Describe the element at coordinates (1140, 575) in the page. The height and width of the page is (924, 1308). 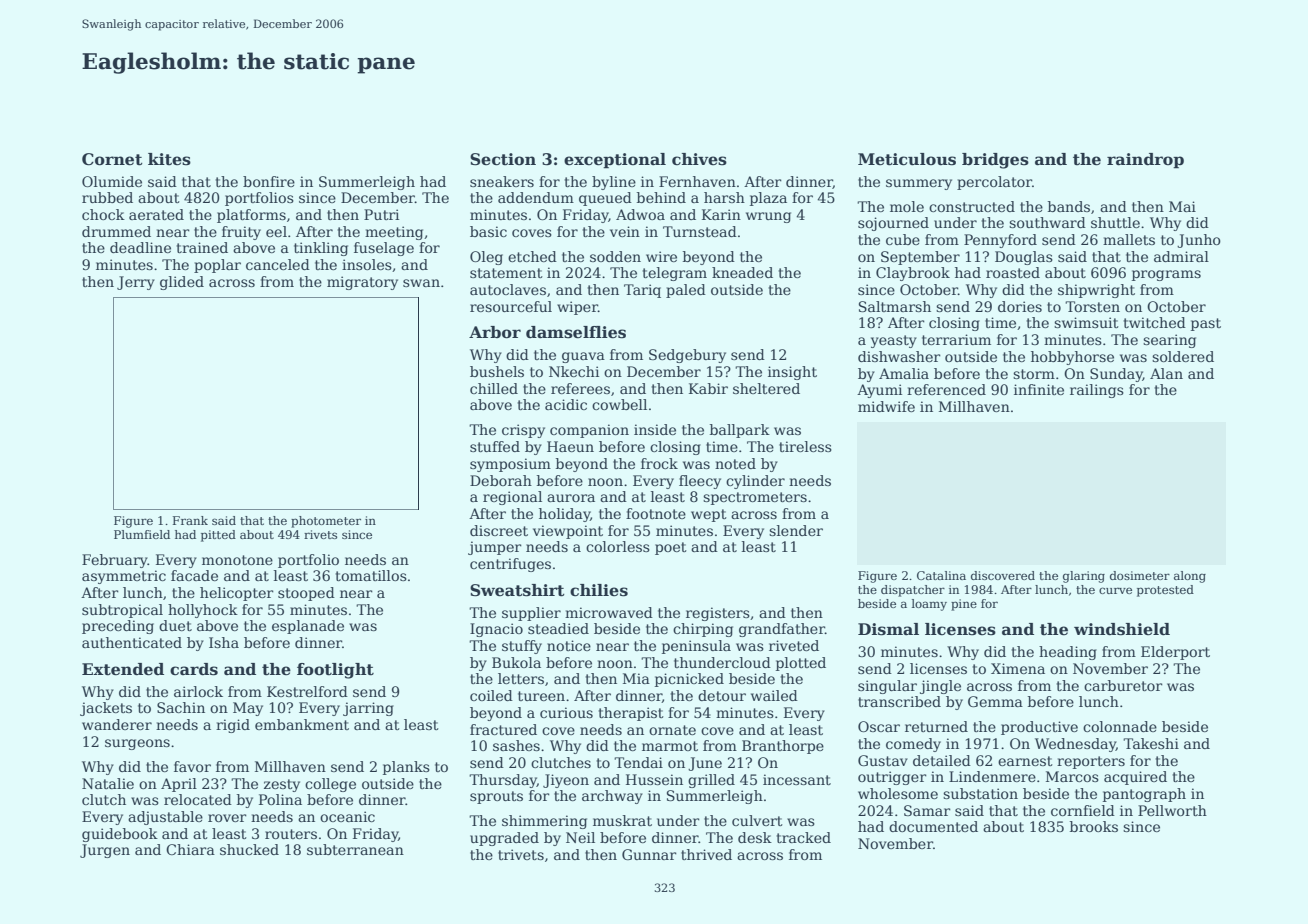
I see `dosimeter` at that location.
